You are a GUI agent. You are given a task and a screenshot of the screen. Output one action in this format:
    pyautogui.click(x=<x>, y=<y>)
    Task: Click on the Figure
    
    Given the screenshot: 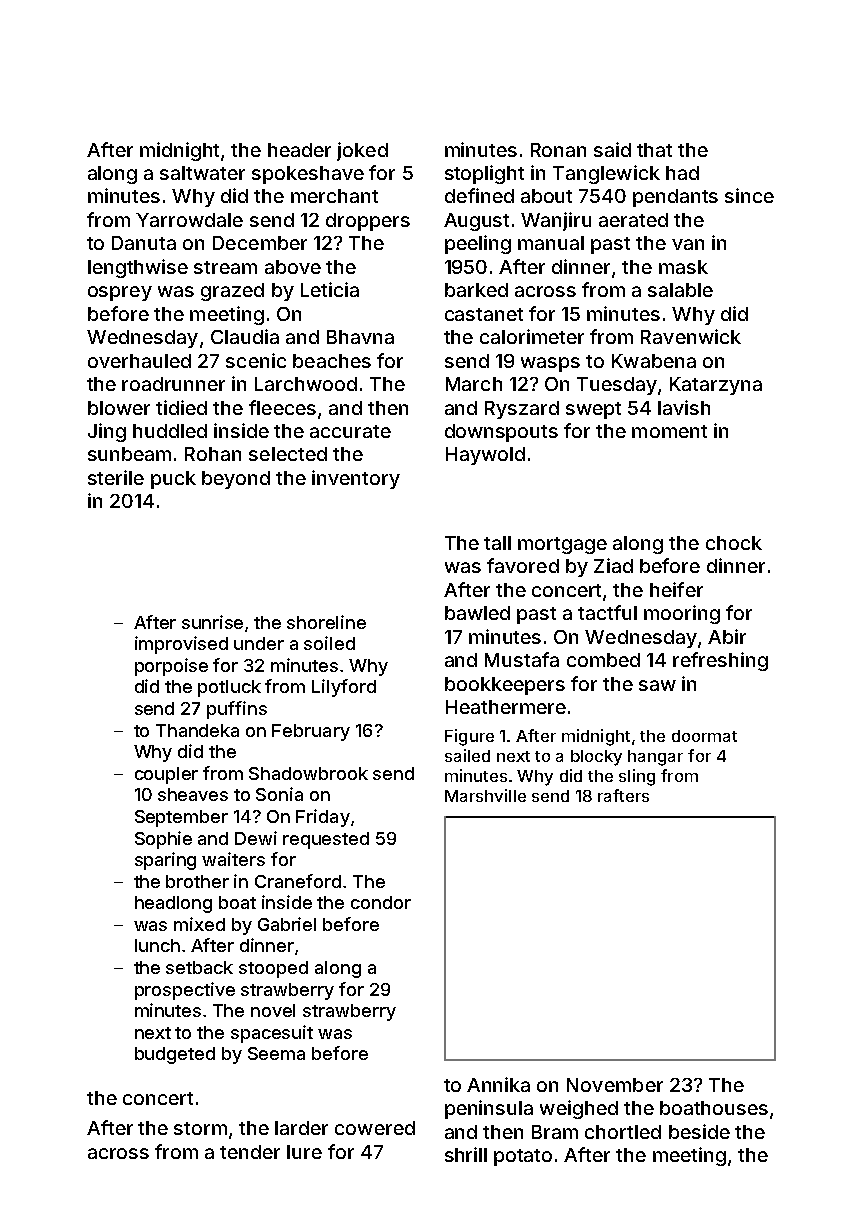 What is the action you would take?
    pyautogui.click(x=469, y=737)
